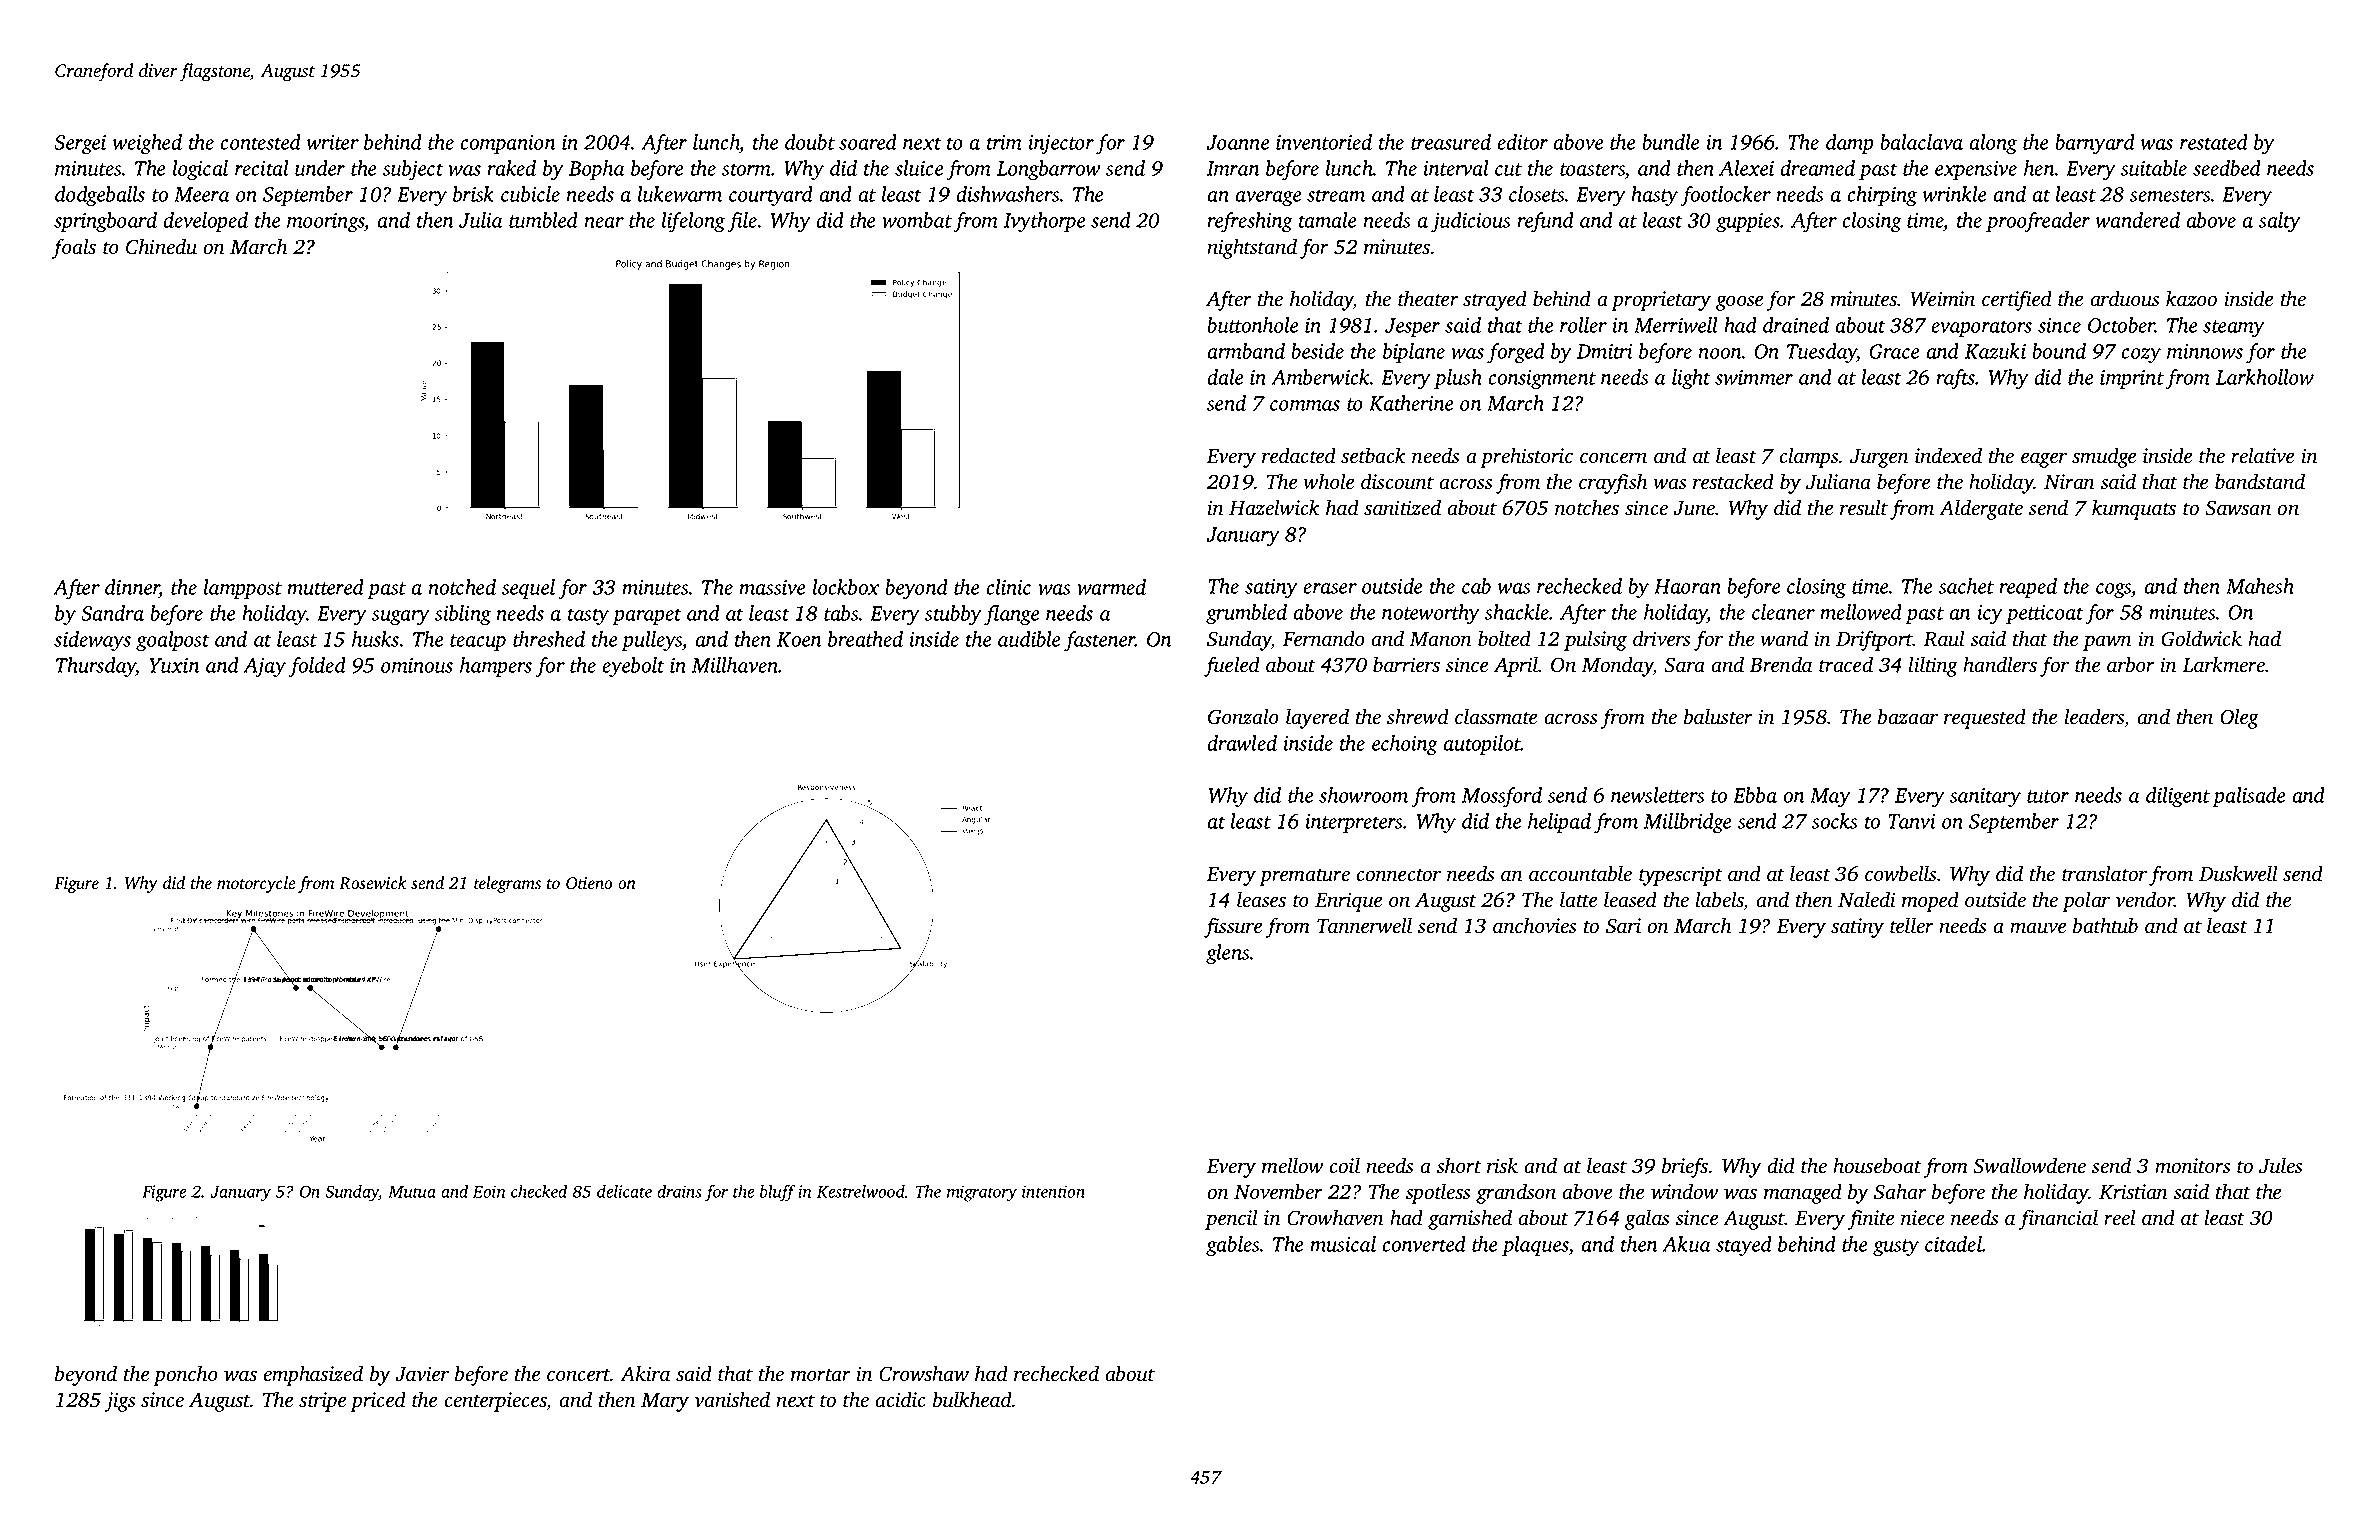 The image size is (2380, 1540). What do you see at coordinates (528, 589) in the screenshot?
I see `sequel` at bounding box center [528, 589].
